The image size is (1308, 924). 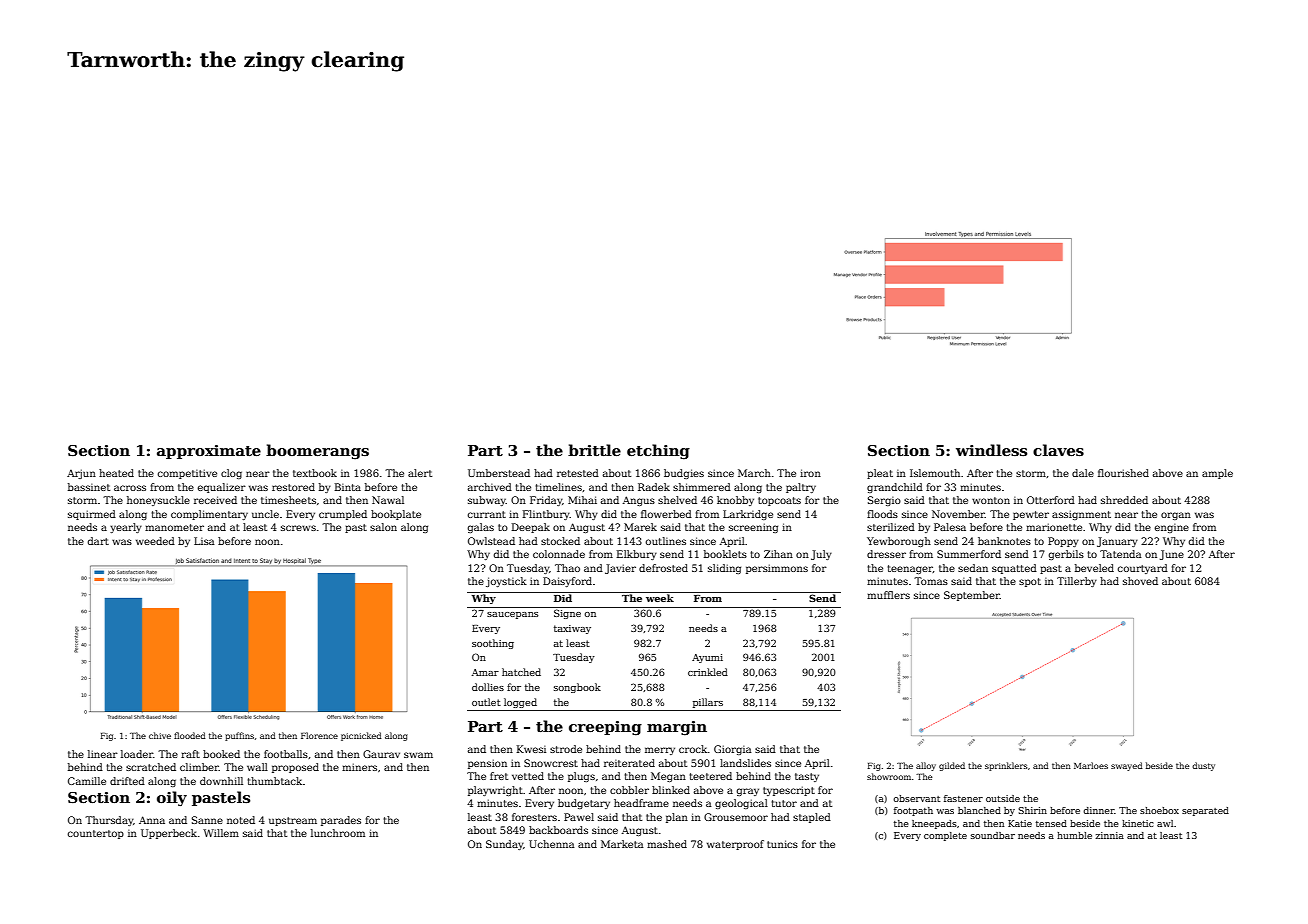 What do you see at coordinates (493, 644) in the screenshot?
I see `soothing` at bounding box center [493, 644].
